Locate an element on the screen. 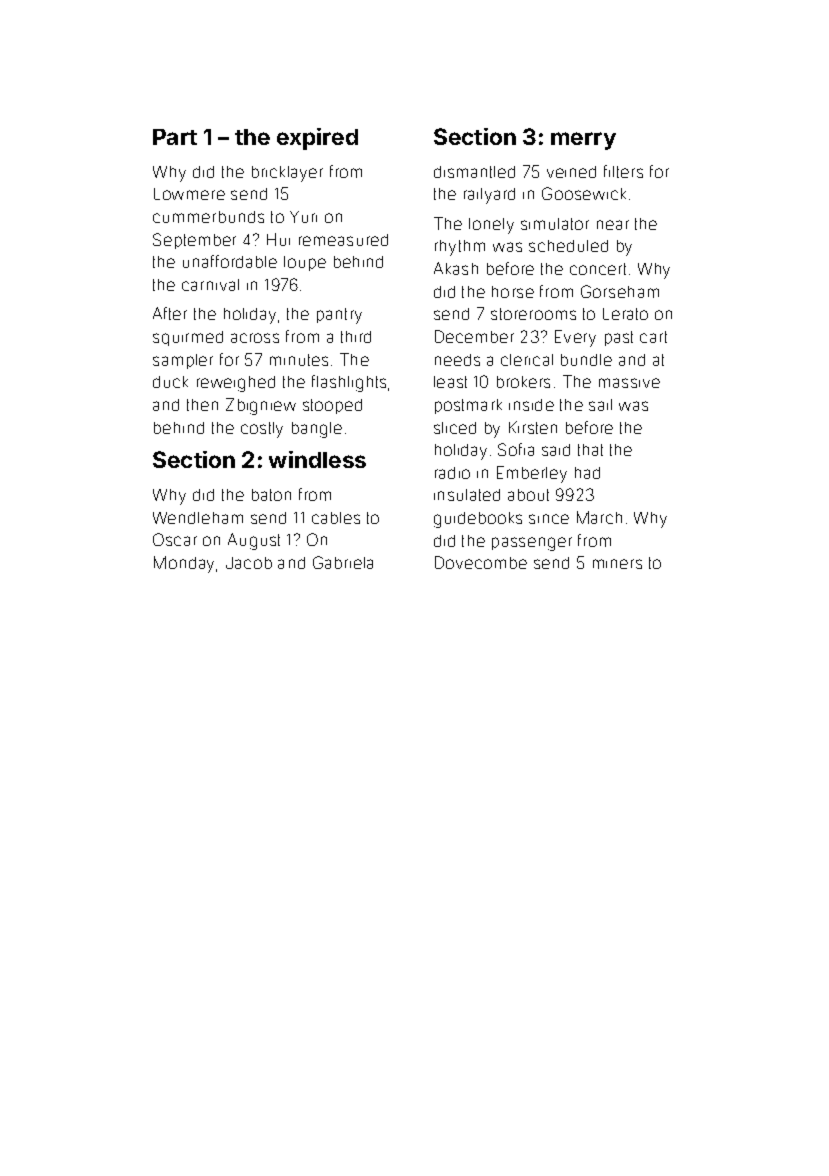 This screenshot has width=829, height=1176. March is located at coordinates (599, 517).
